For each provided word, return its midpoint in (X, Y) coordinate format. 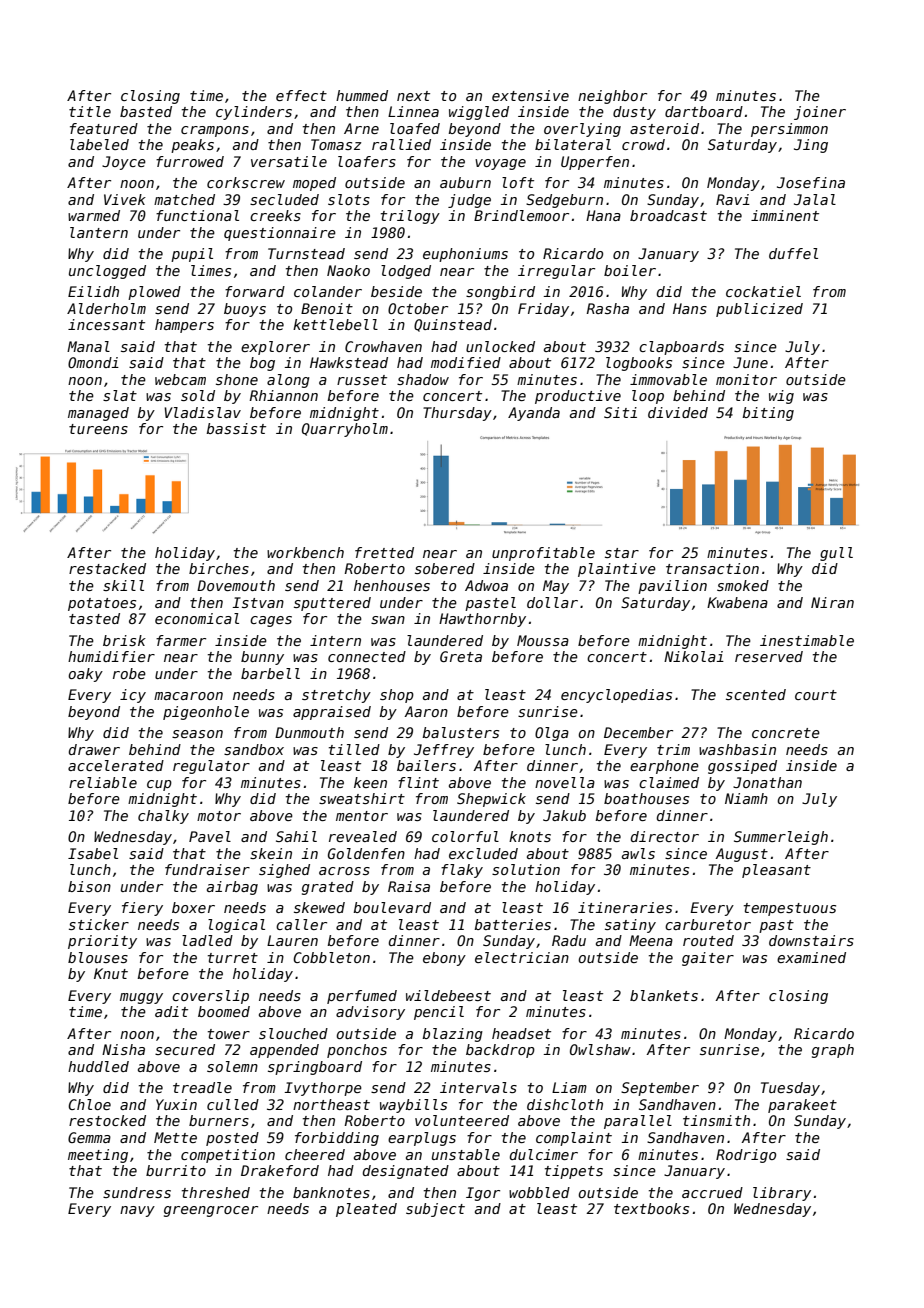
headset (521, 1033)
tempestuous (790, 909)
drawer (94, 749)
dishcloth (565, 1104)
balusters (460, 732)
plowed (154, 293)
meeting (98, 1156)
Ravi (733, 199)
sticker (99, 924)
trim (673, 749)
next (413, 96)
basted (146, 111)
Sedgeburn (564, 201)
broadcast (668, 215)
